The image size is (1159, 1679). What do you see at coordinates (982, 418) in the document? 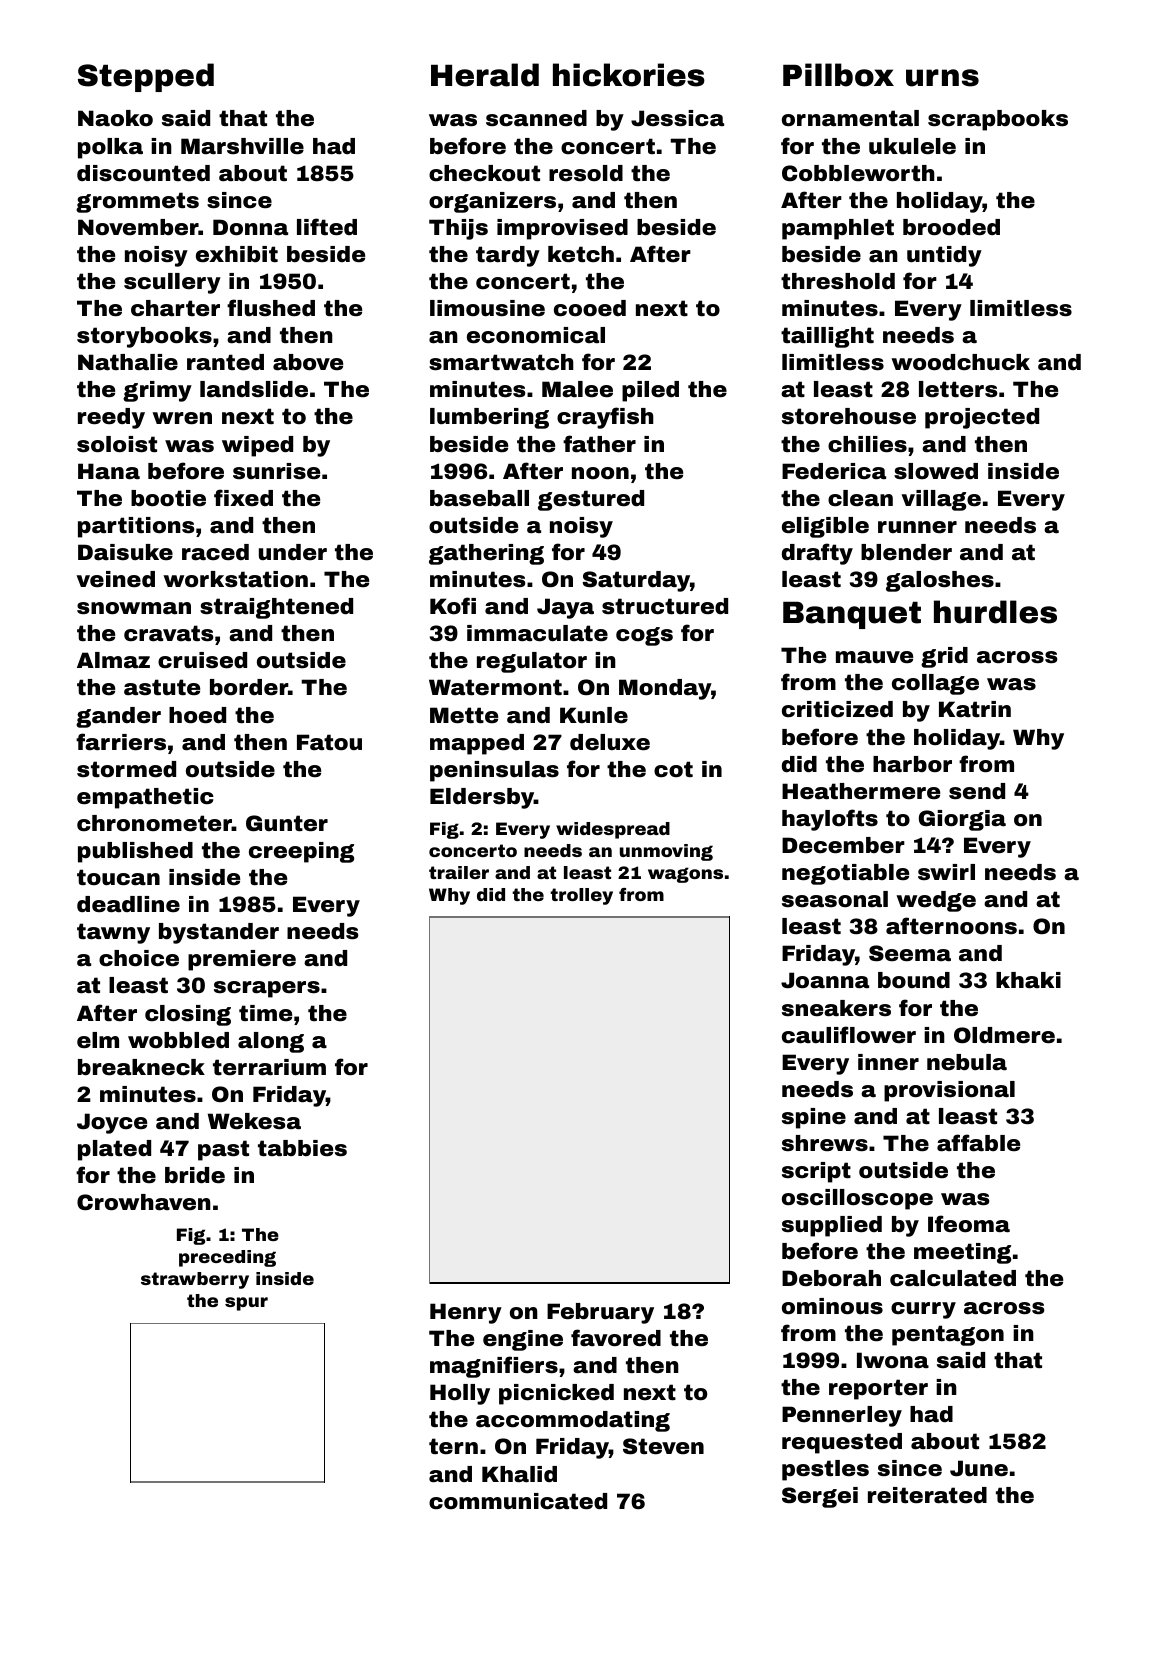
I see `projected` at bounding box center [982, 418].
